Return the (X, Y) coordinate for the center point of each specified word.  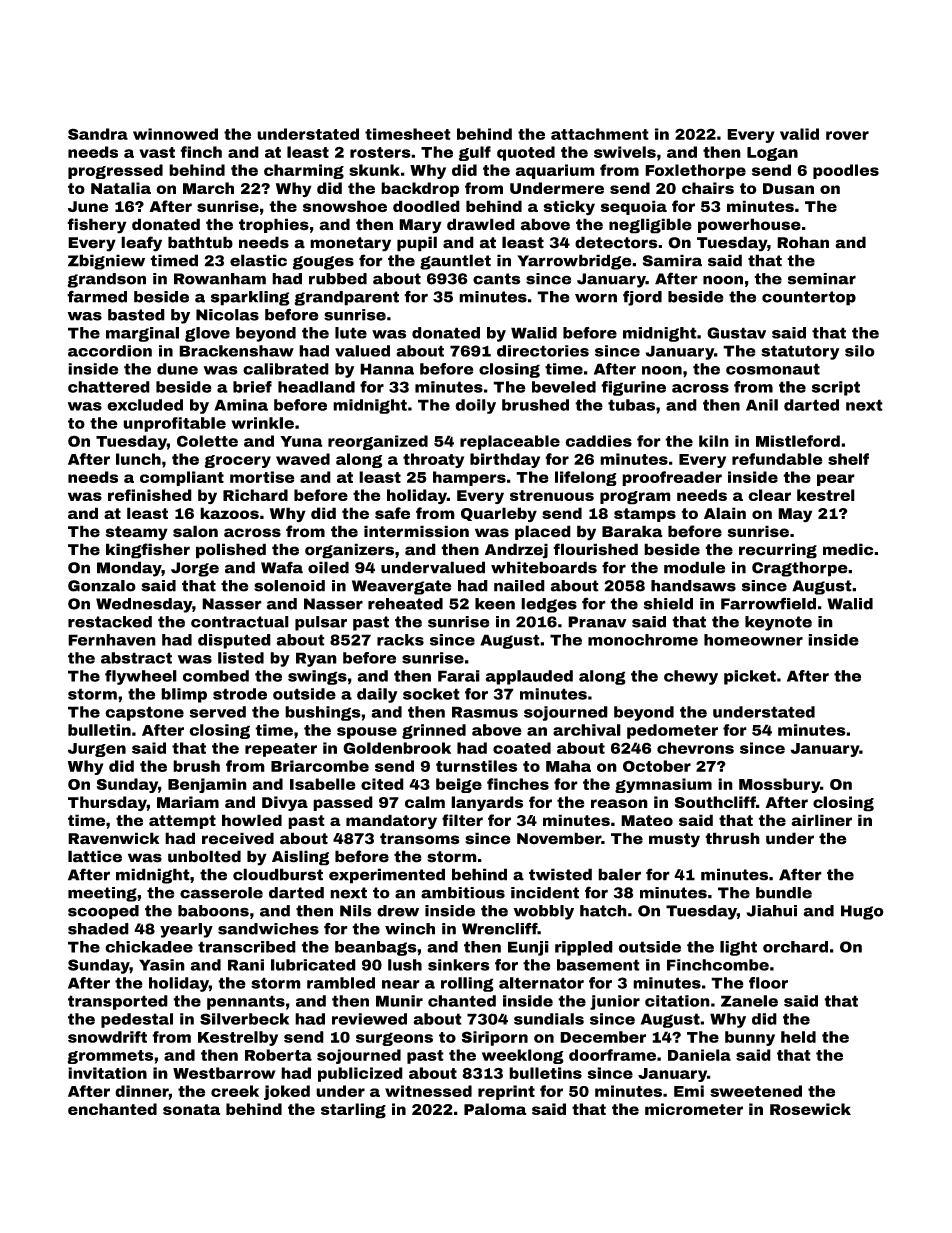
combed (216, 676)
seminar (822, 279)
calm (425, 802)
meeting (102, 894)
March (208, 188)
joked (287, 1092)
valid (799, 134)
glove (207, 334)
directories (543, 351)
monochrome (643, 640)
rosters (380, 152)
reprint (506, 1092)
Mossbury (779, 785)
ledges (549, 605)
